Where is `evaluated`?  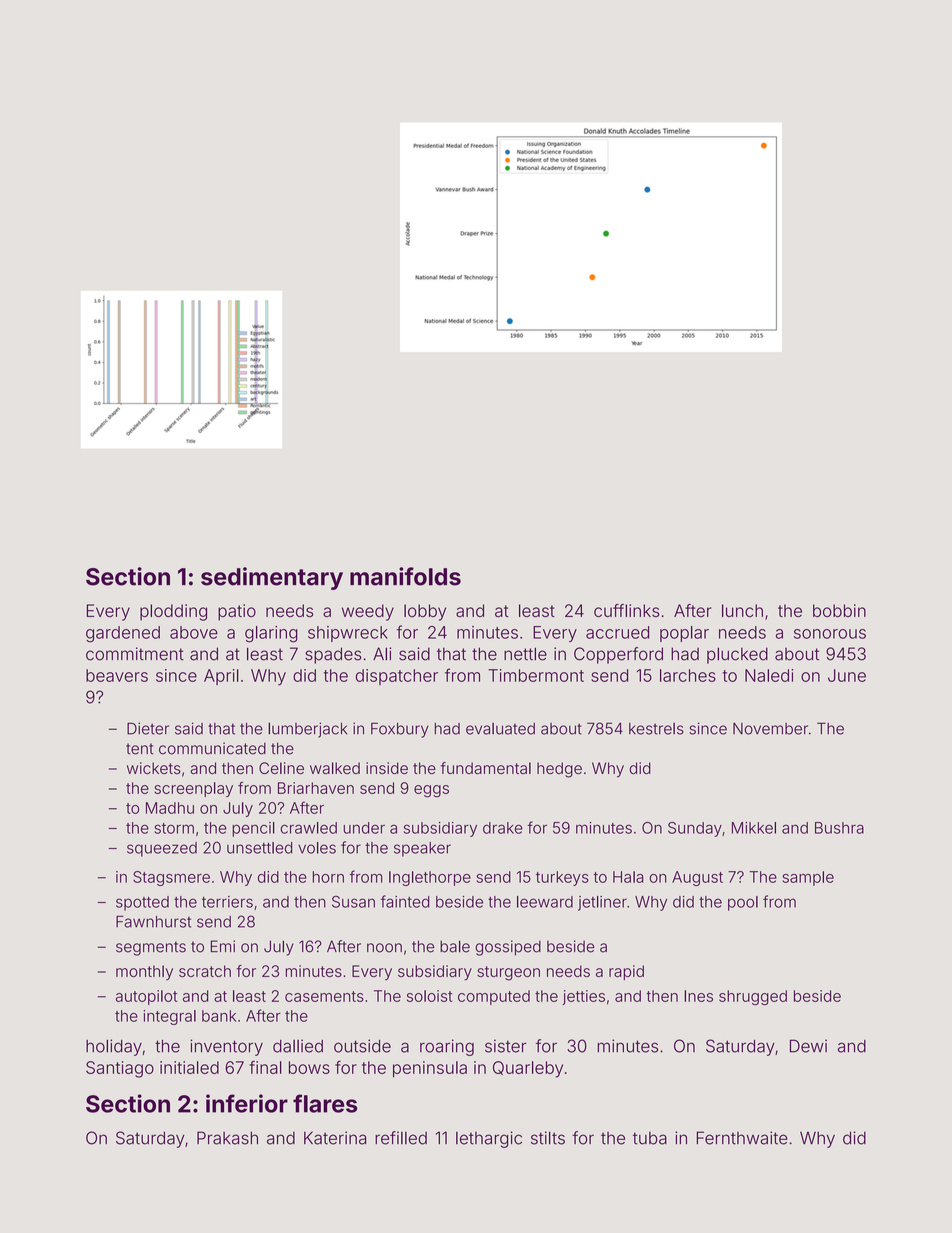
evaluated is located at coordinates (500, 729).
